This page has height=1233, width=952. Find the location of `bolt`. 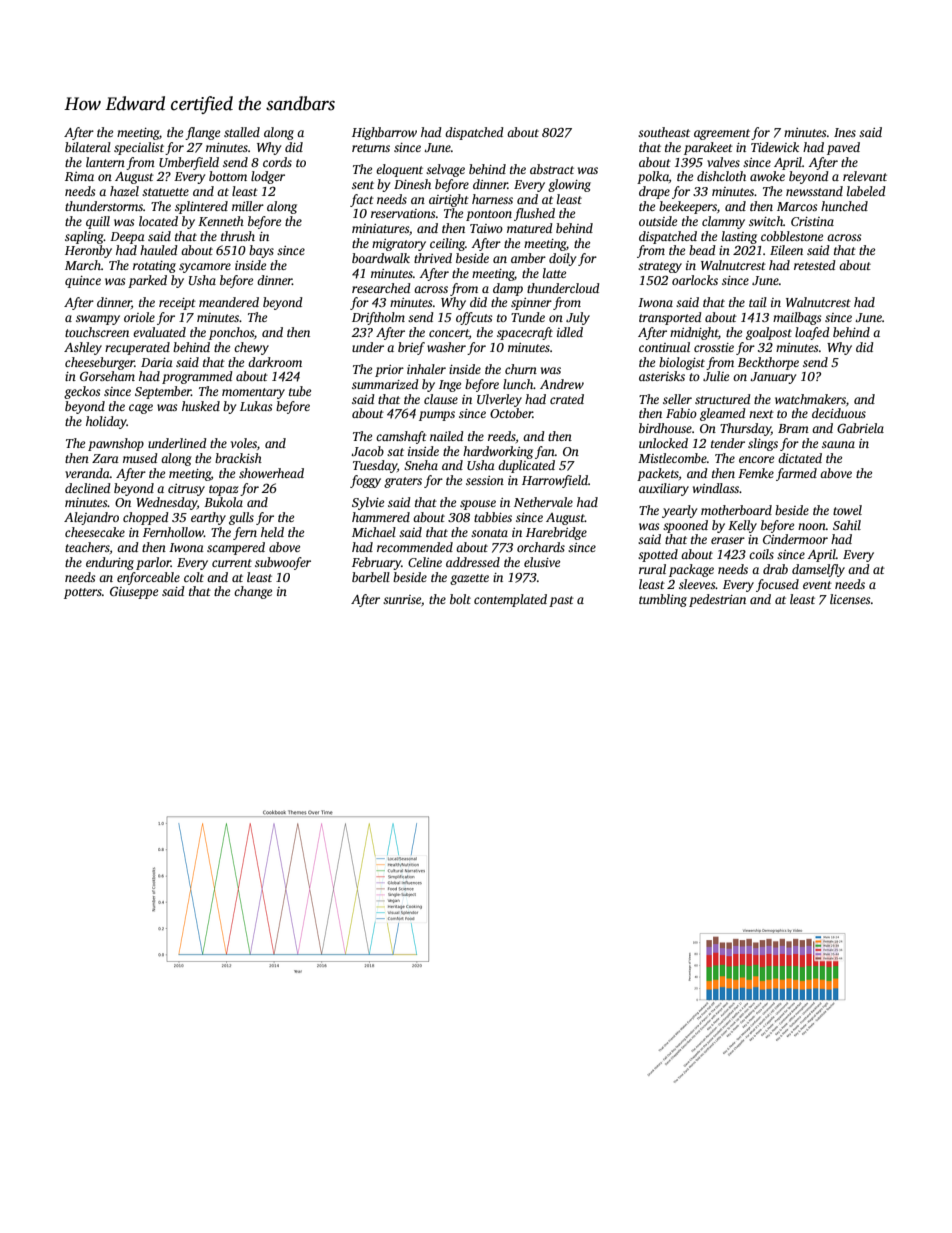

bolt is located at coordinates (460, 599).
